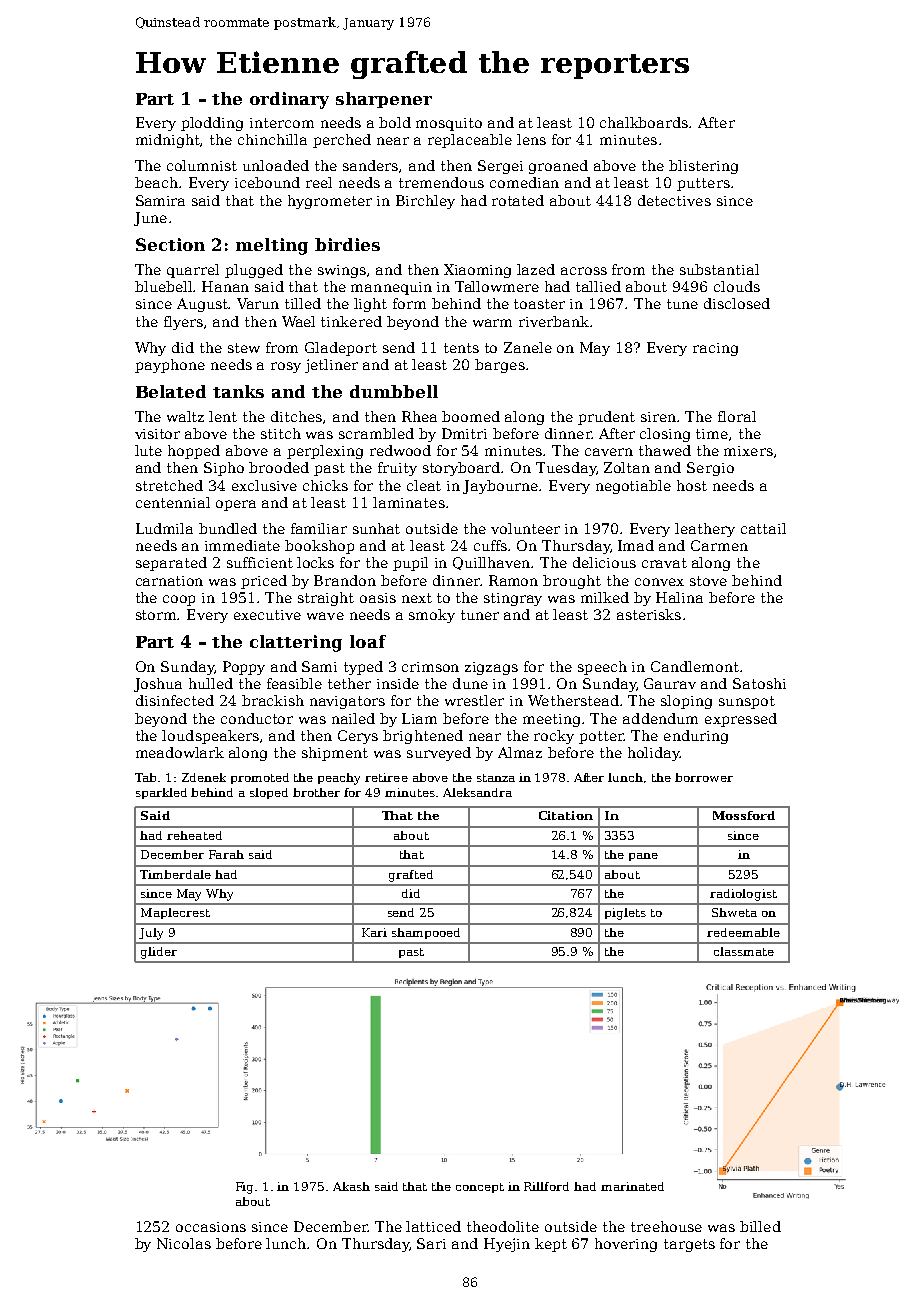  I want to click on sharpener, so click(384, 100).
